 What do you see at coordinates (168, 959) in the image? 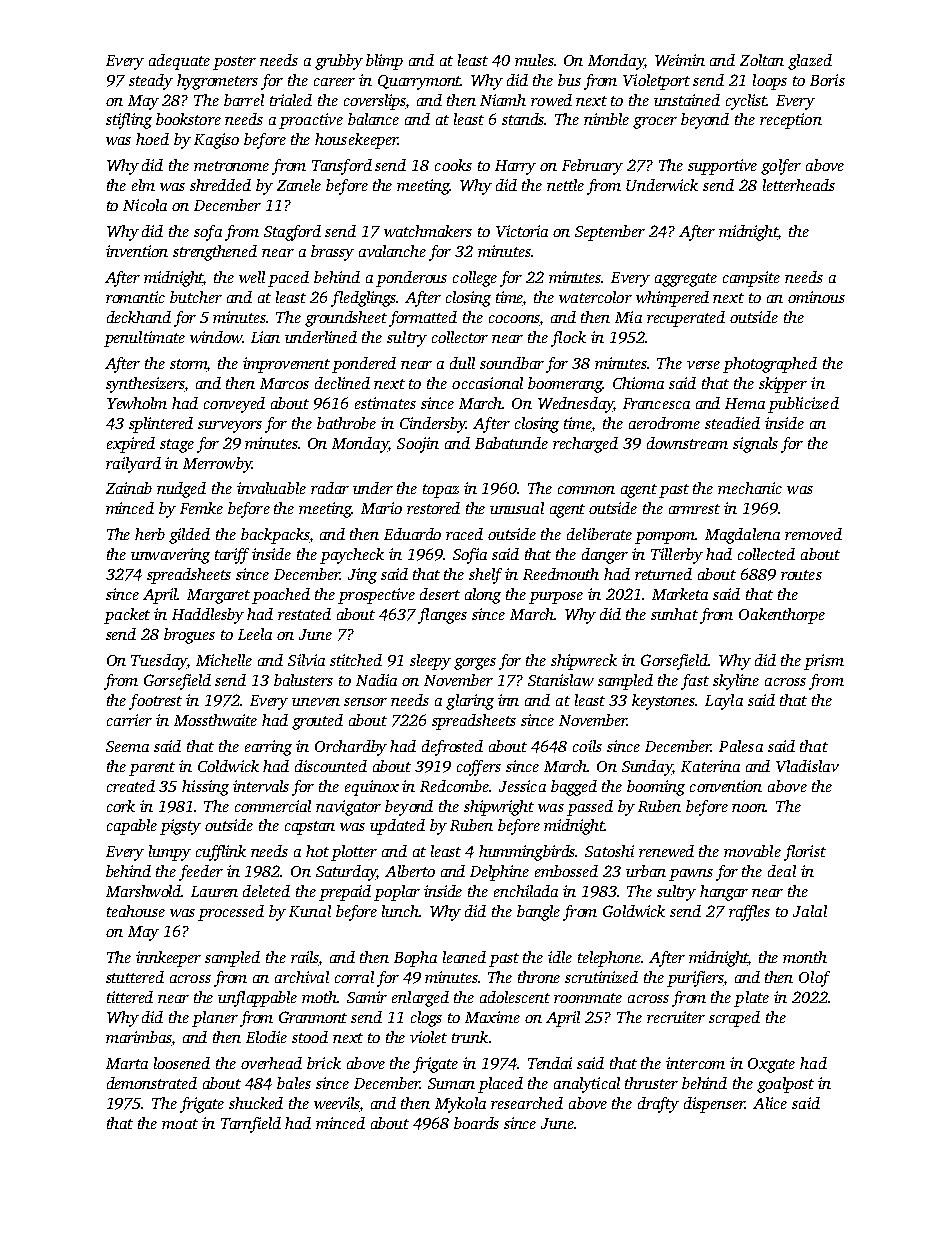
I see `innkeeper` at bounding box center [168, 959].
